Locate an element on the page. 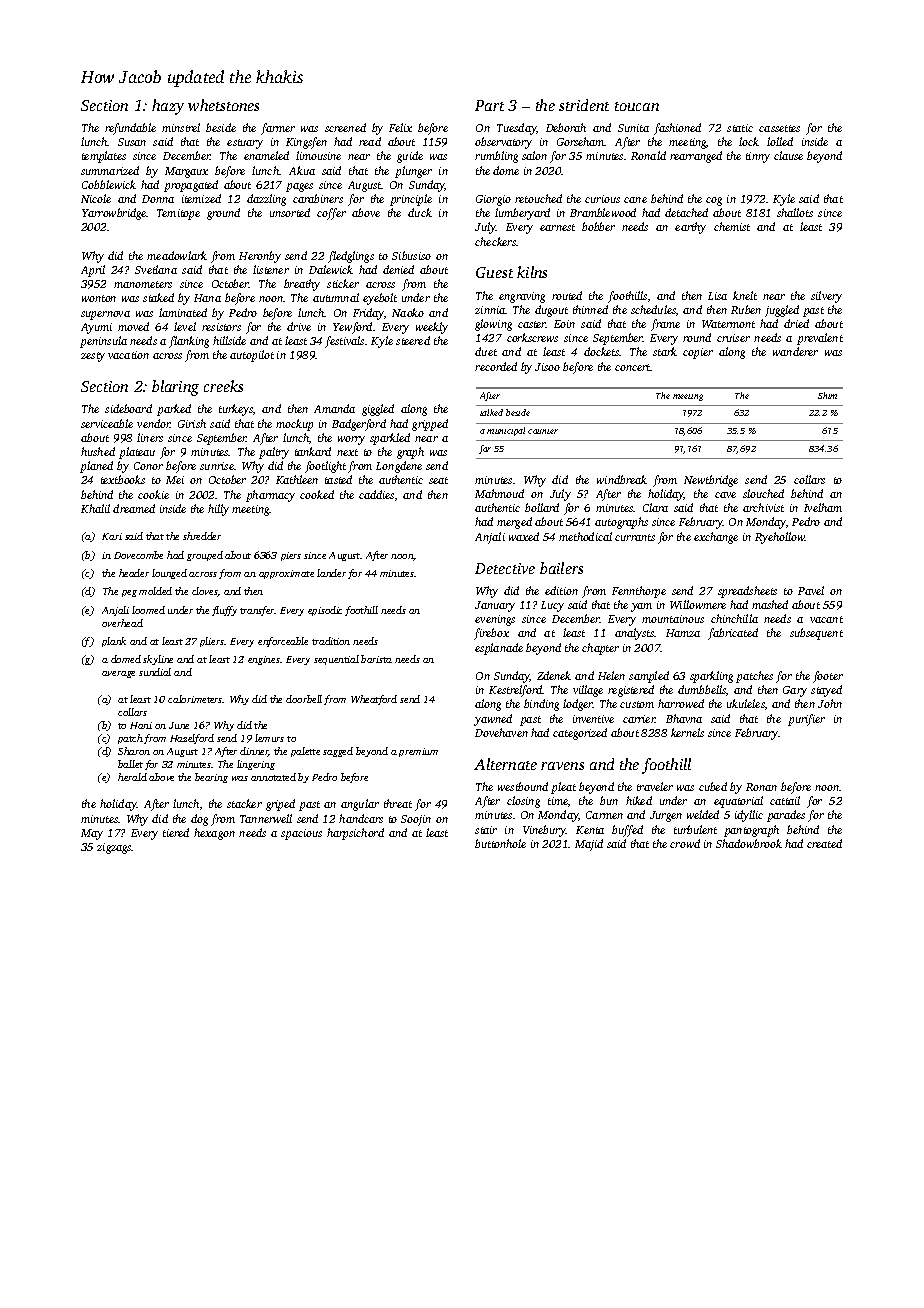  harpsichord is located at coordinates (355, 834).
